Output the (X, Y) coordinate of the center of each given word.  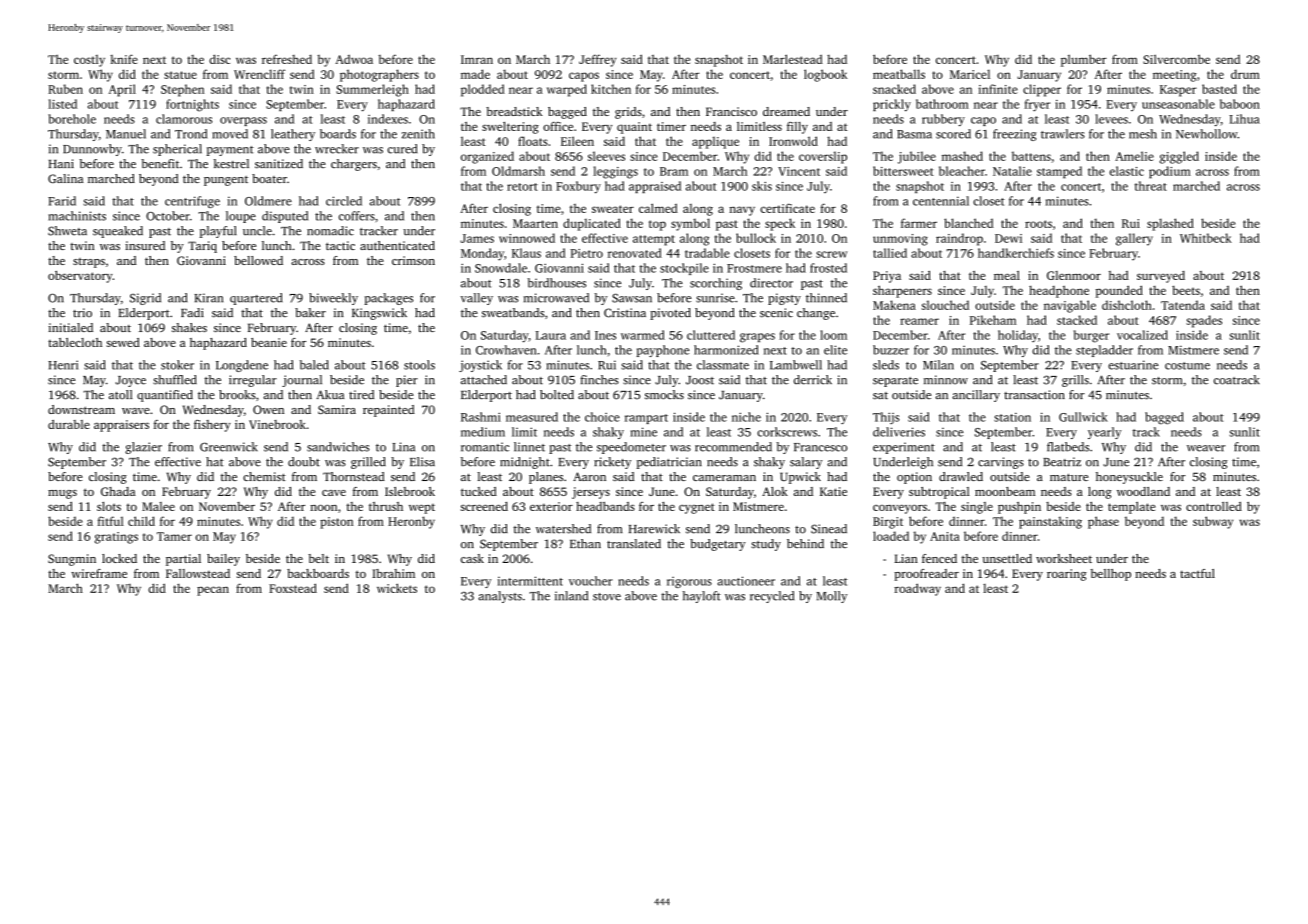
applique (715, 143)
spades (1204, 321)
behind (805, 544)
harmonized (726, 350)
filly (797, 128)
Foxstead (293, 588)
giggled (1179, 157)
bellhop (1110, 575)
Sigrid (145, 299)
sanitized (279, 164)
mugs (62, 494)
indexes (388, 119)
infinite (998, 89)
